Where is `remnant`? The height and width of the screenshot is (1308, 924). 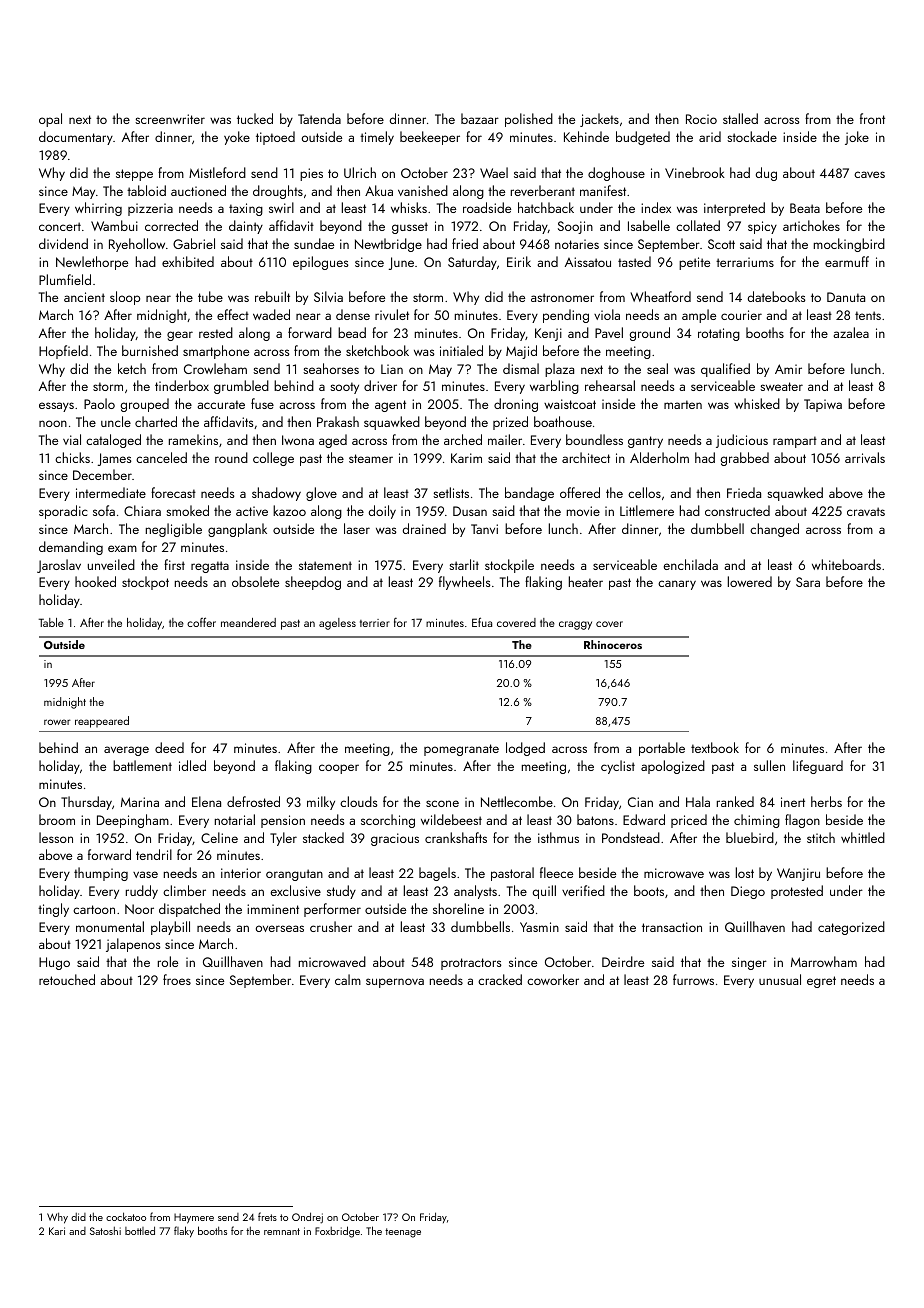
remnant is located at coordinates (282, 1231).
